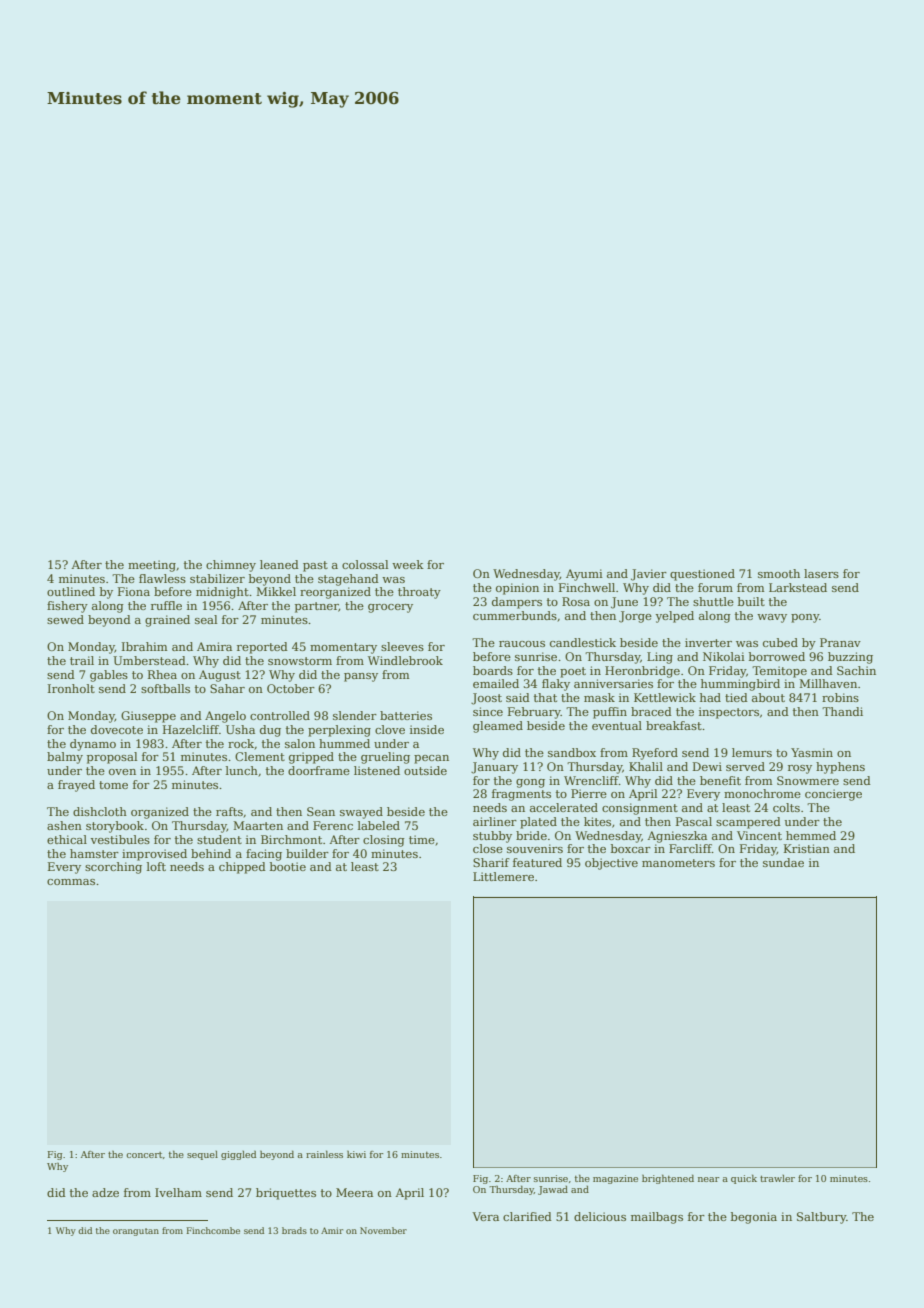 The height and width of the document is (1308, 924). I want to click on week, so click(408, 564).
